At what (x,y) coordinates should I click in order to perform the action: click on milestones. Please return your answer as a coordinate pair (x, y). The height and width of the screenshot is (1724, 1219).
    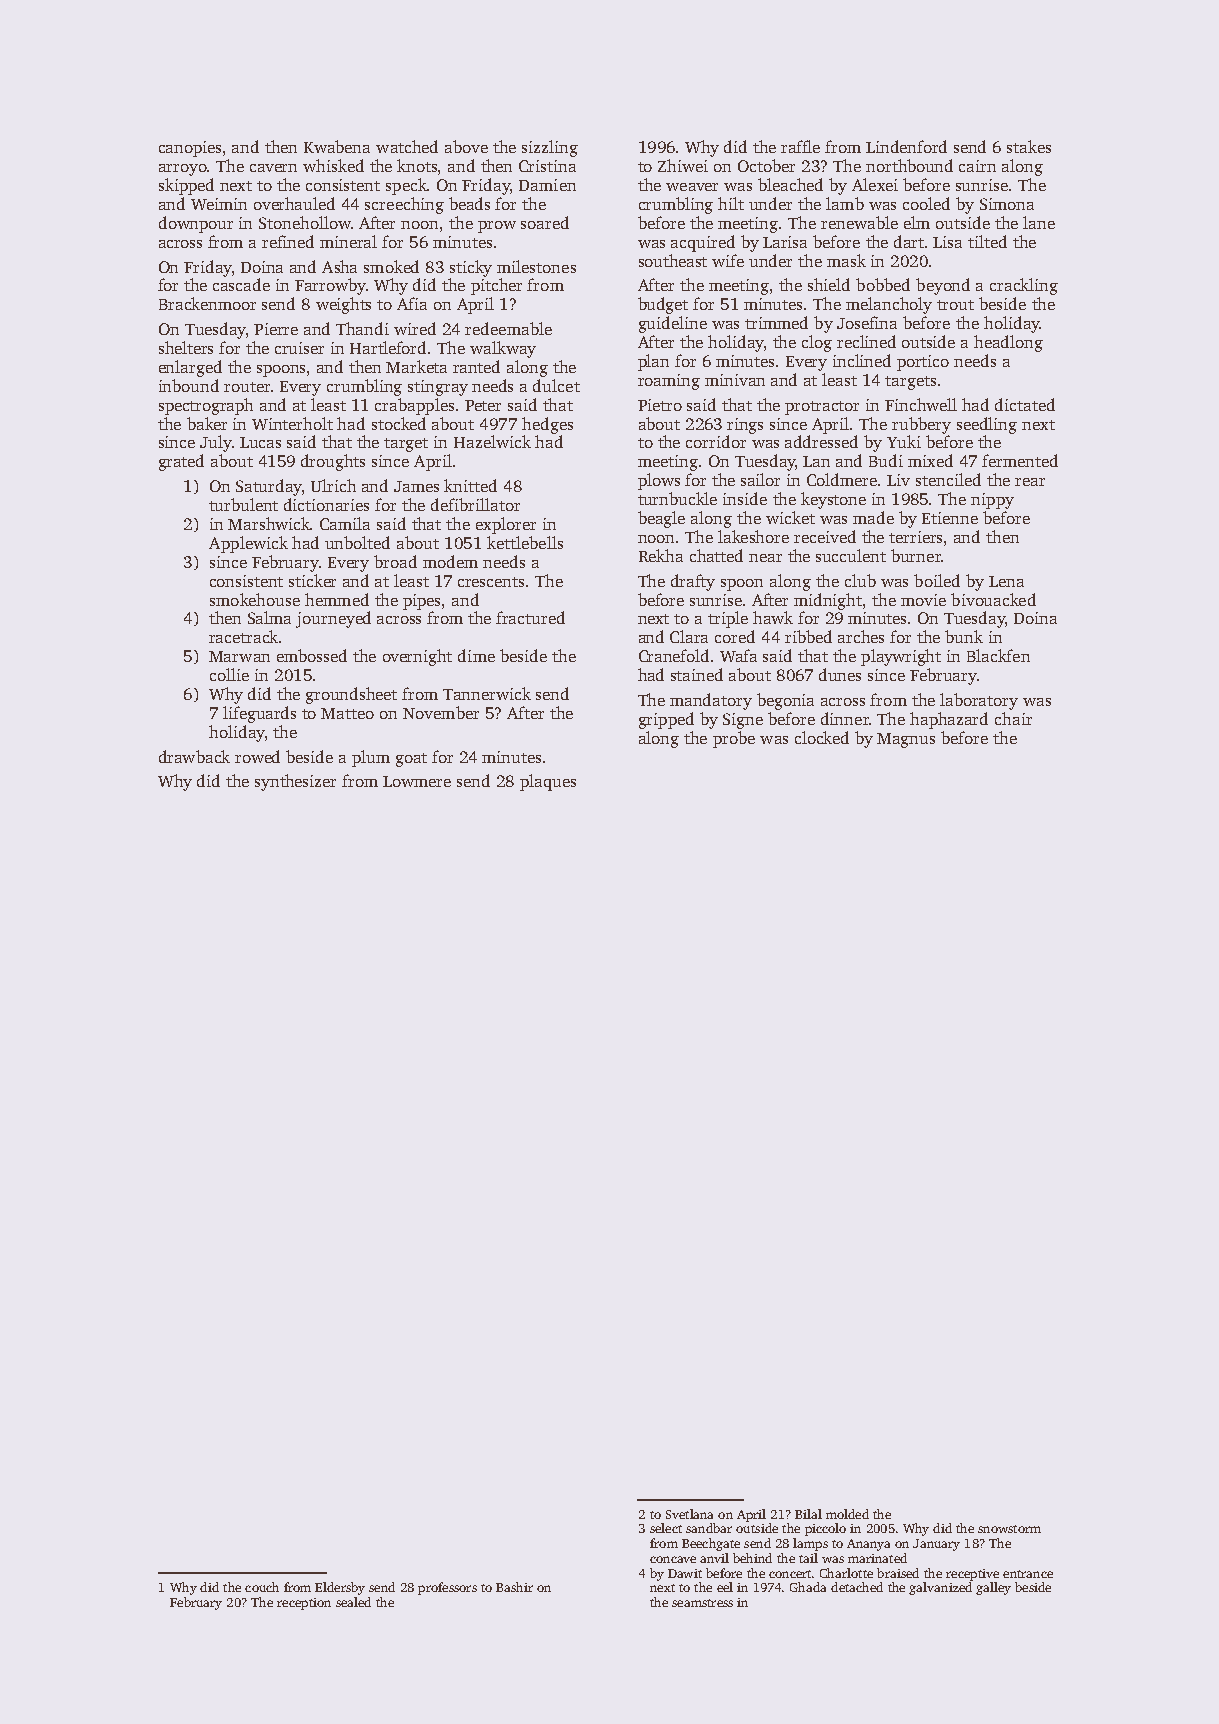
    Looking at the image, I should click on (536, 266).
